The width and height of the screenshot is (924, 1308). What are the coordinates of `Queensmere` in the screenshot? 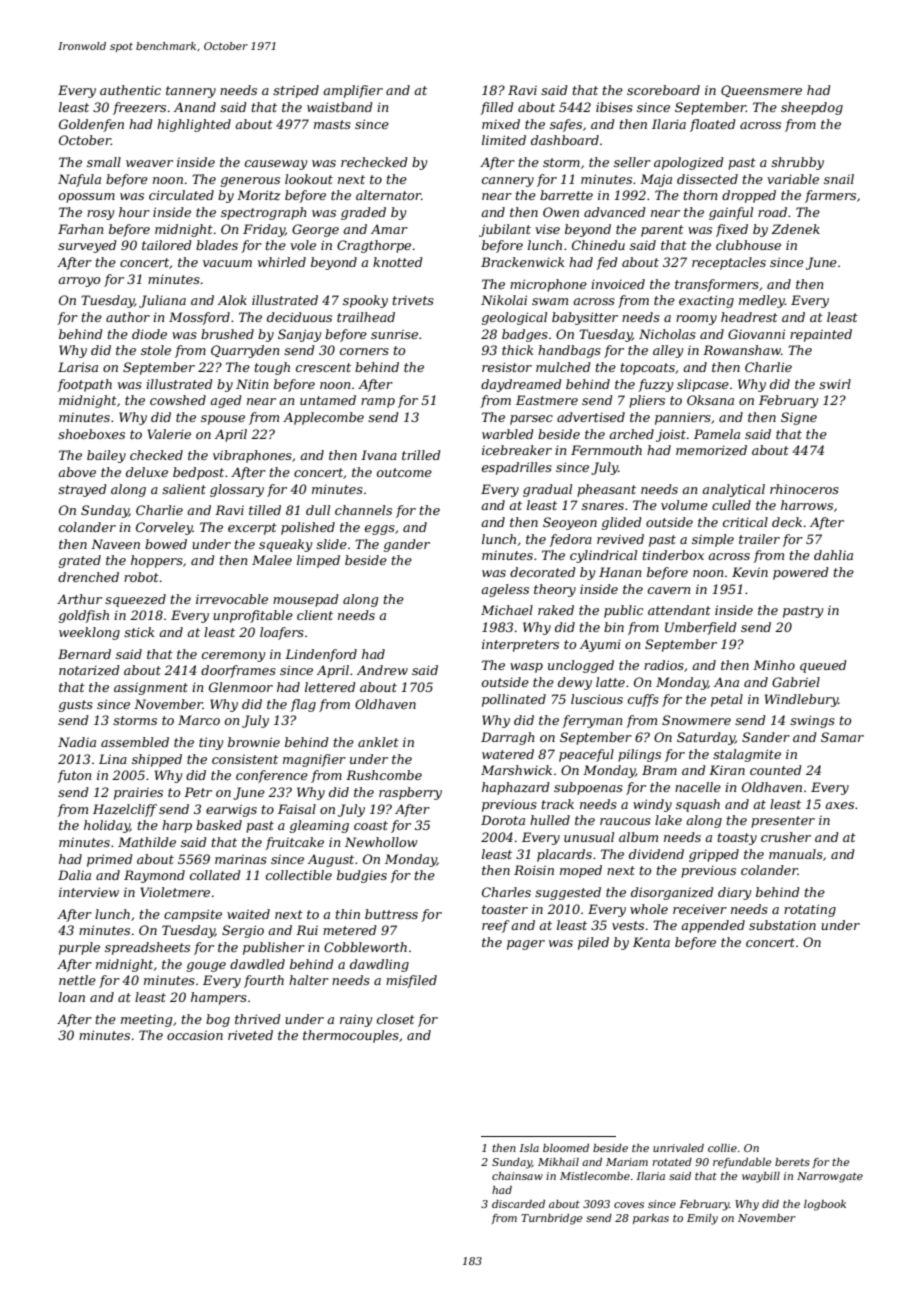 It's located at (761, 91).
